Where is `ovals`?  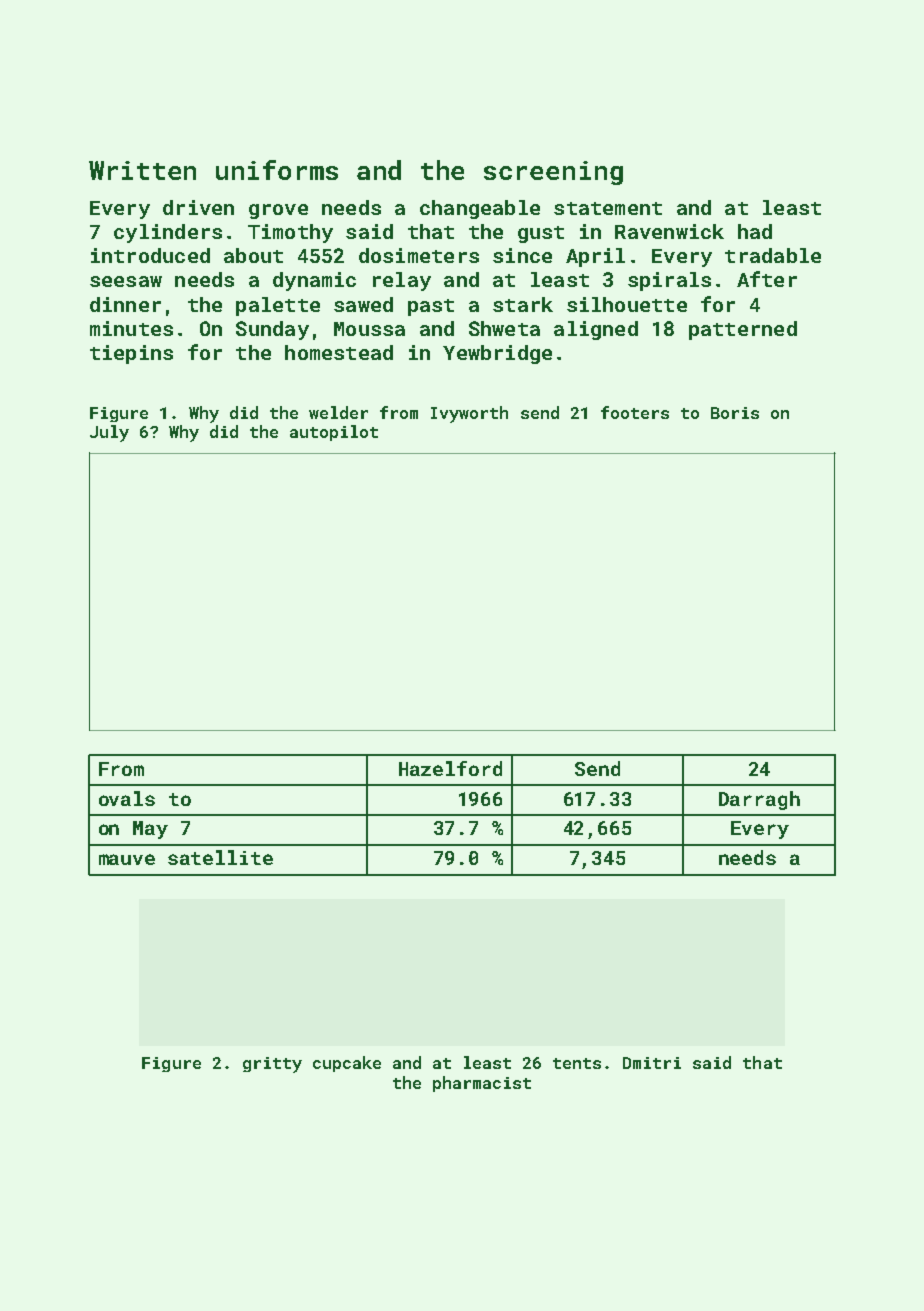
ovals is located at coordinates (127, 798).
